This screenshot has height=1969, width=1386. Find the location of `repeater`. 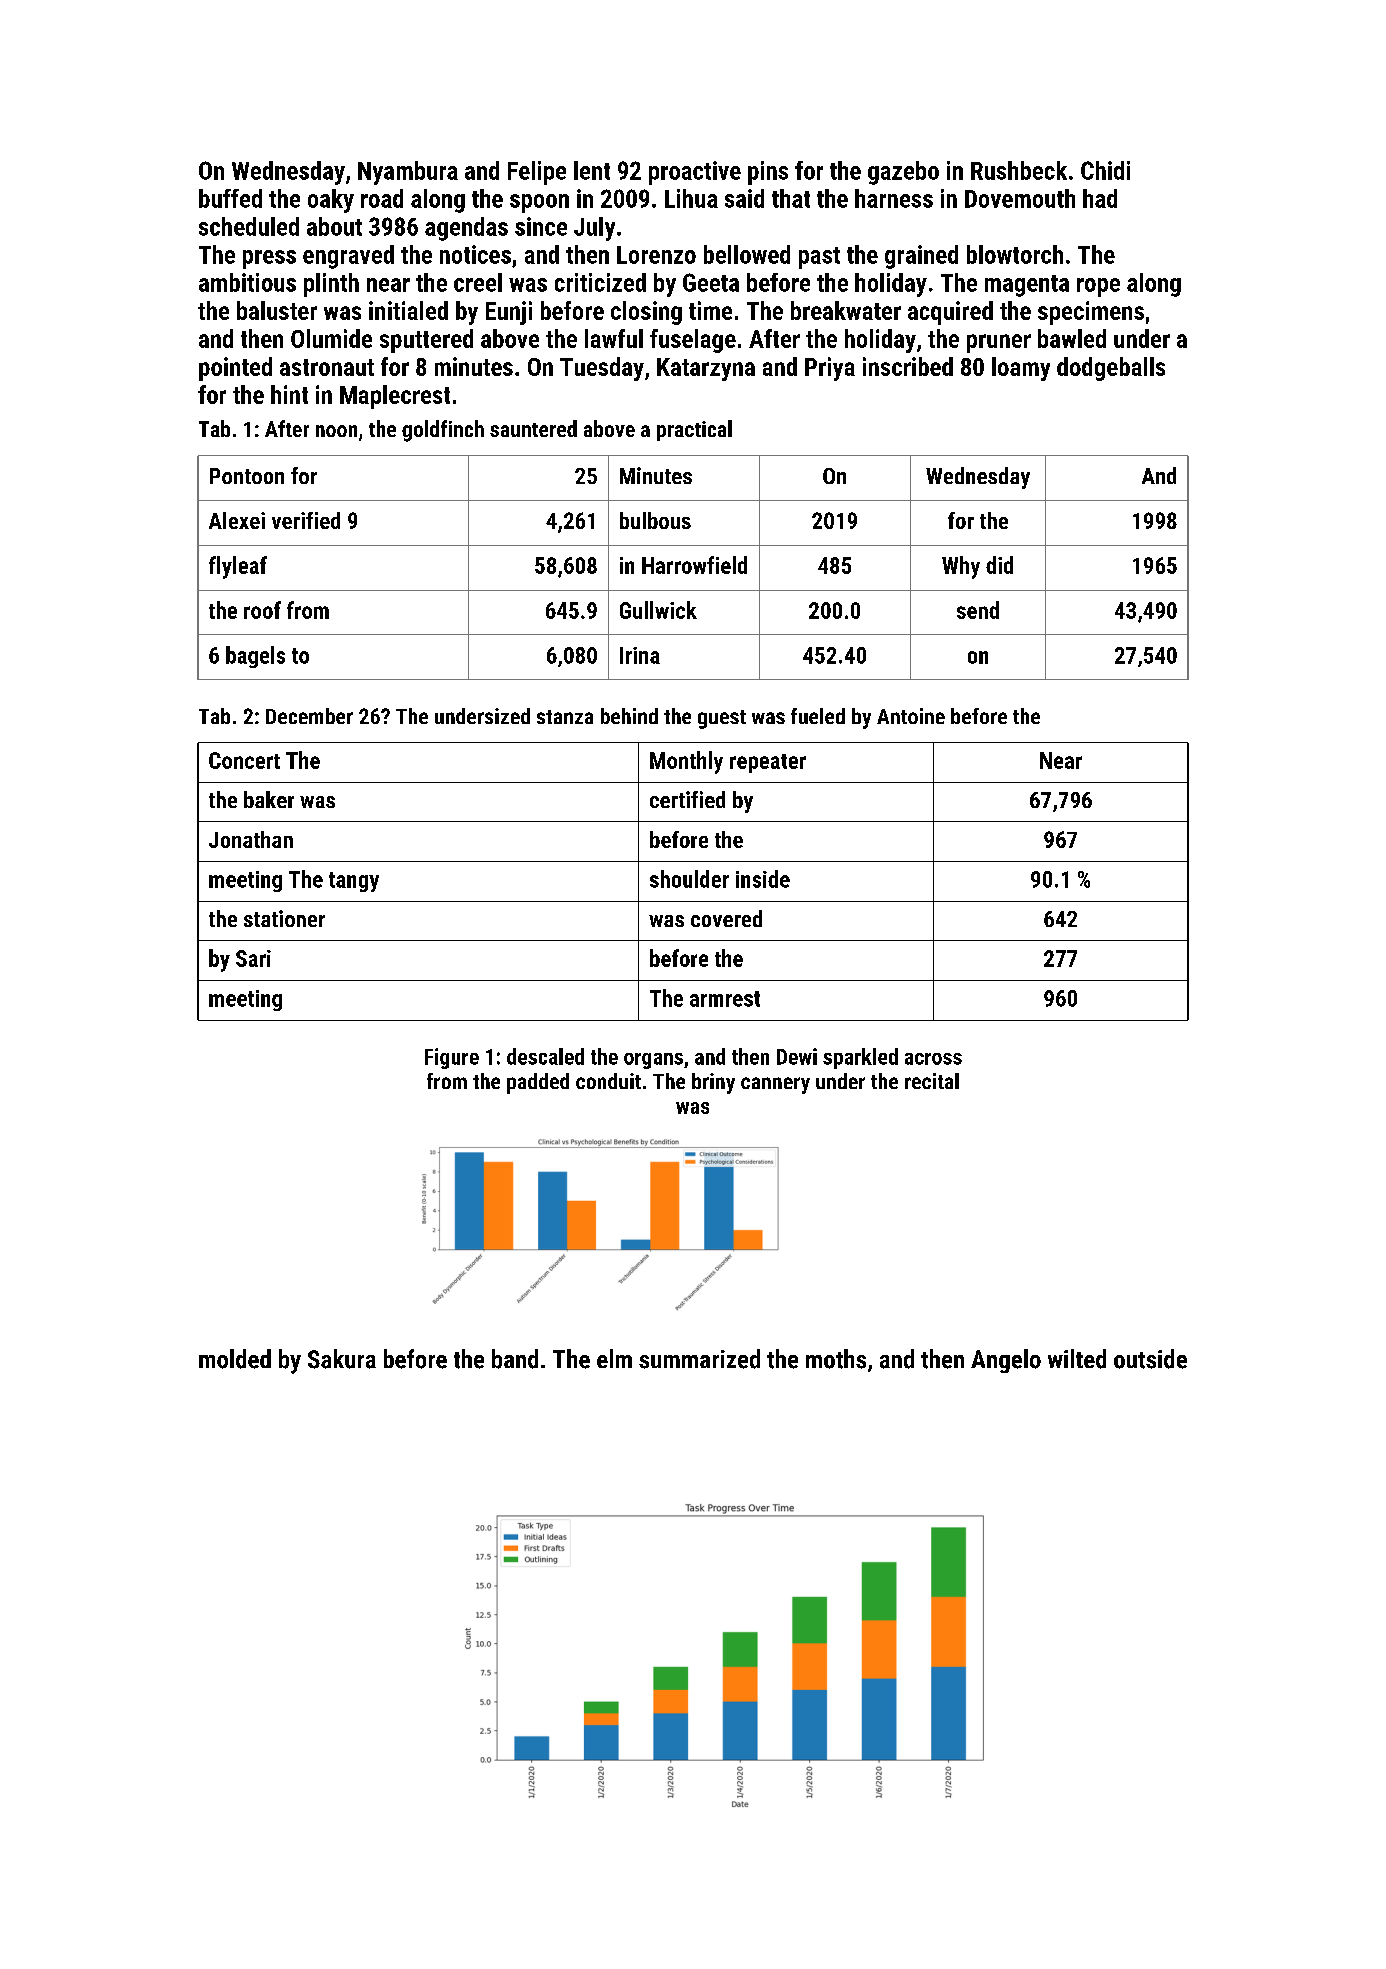

repeater is located at coordinates (768, 763).
